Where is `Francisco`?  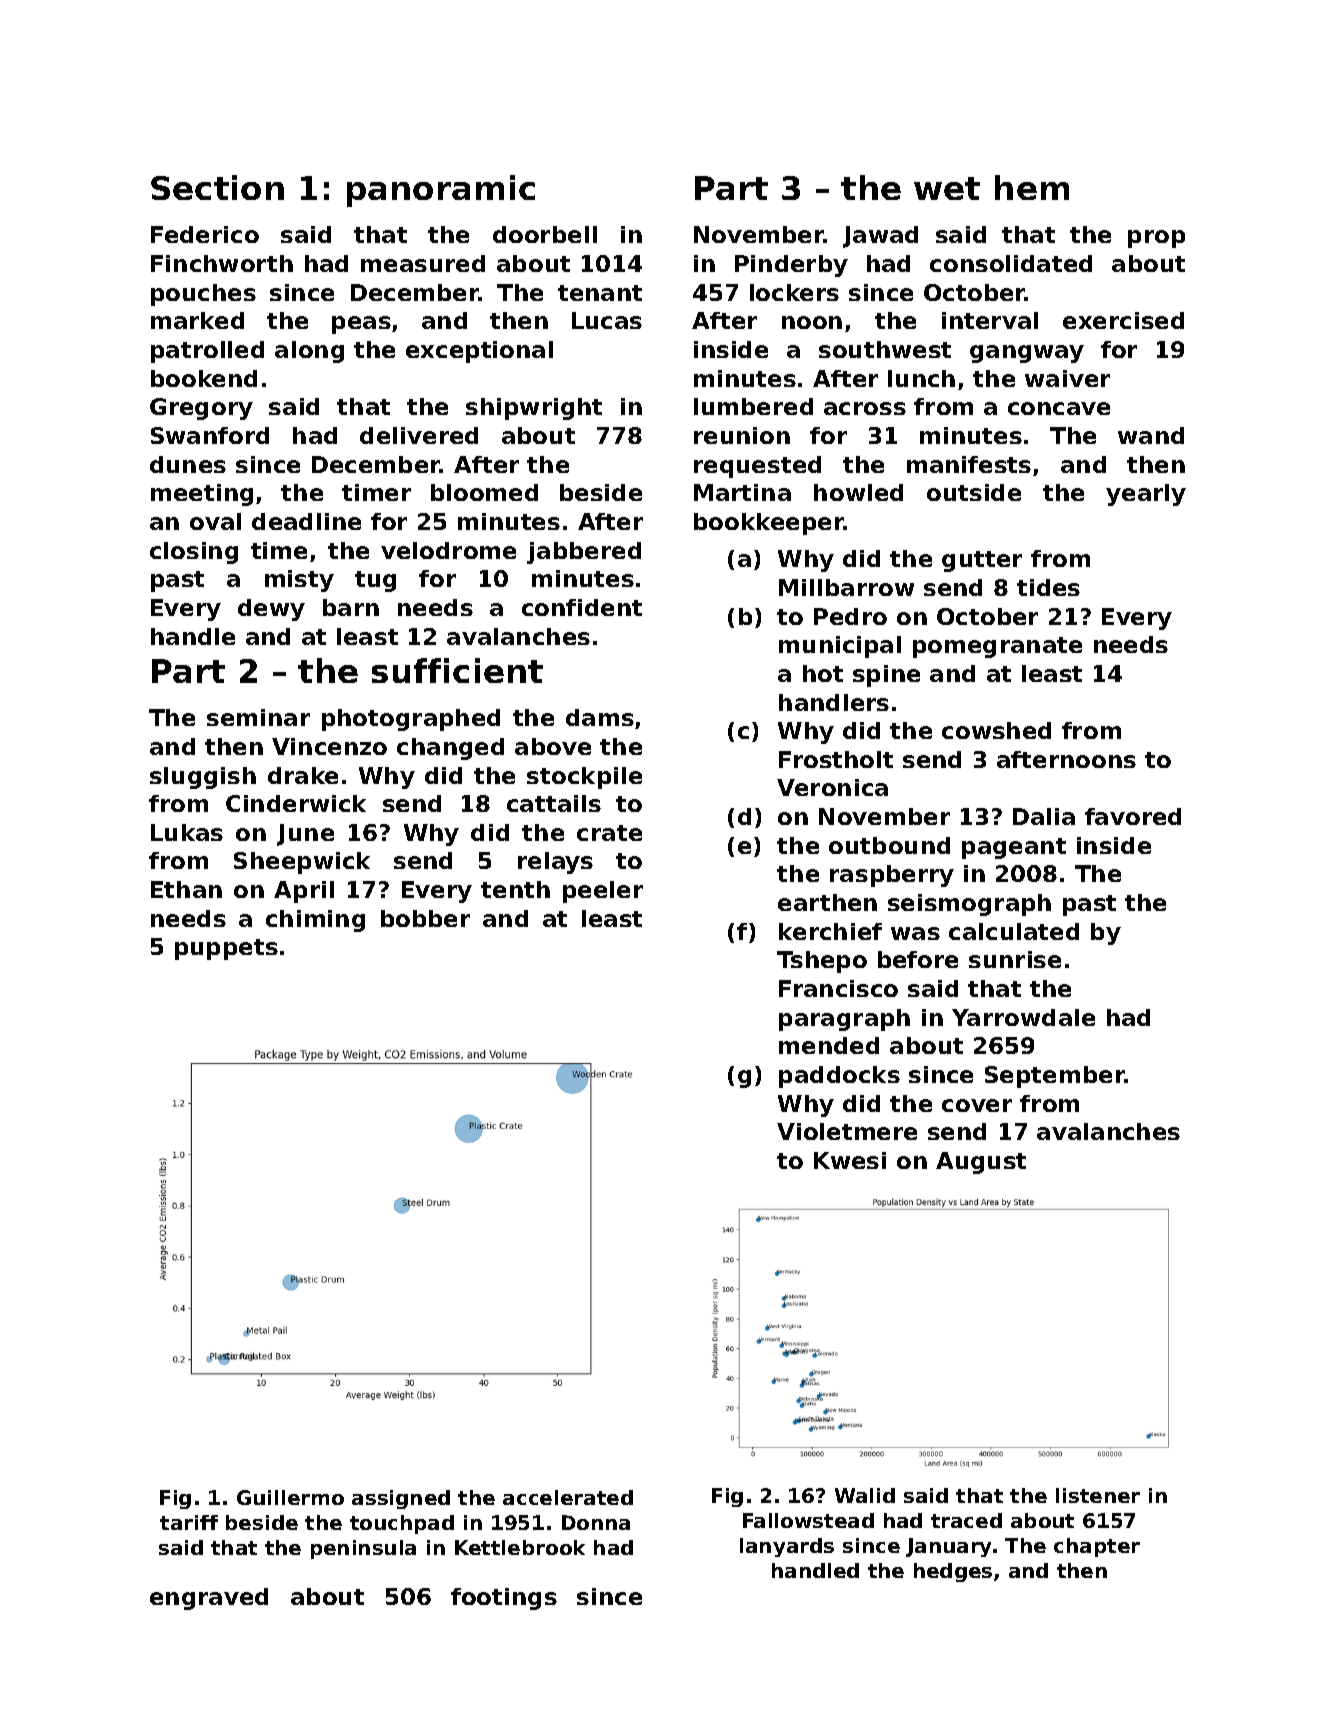
Francisco is located at coordinates (838, 988).
